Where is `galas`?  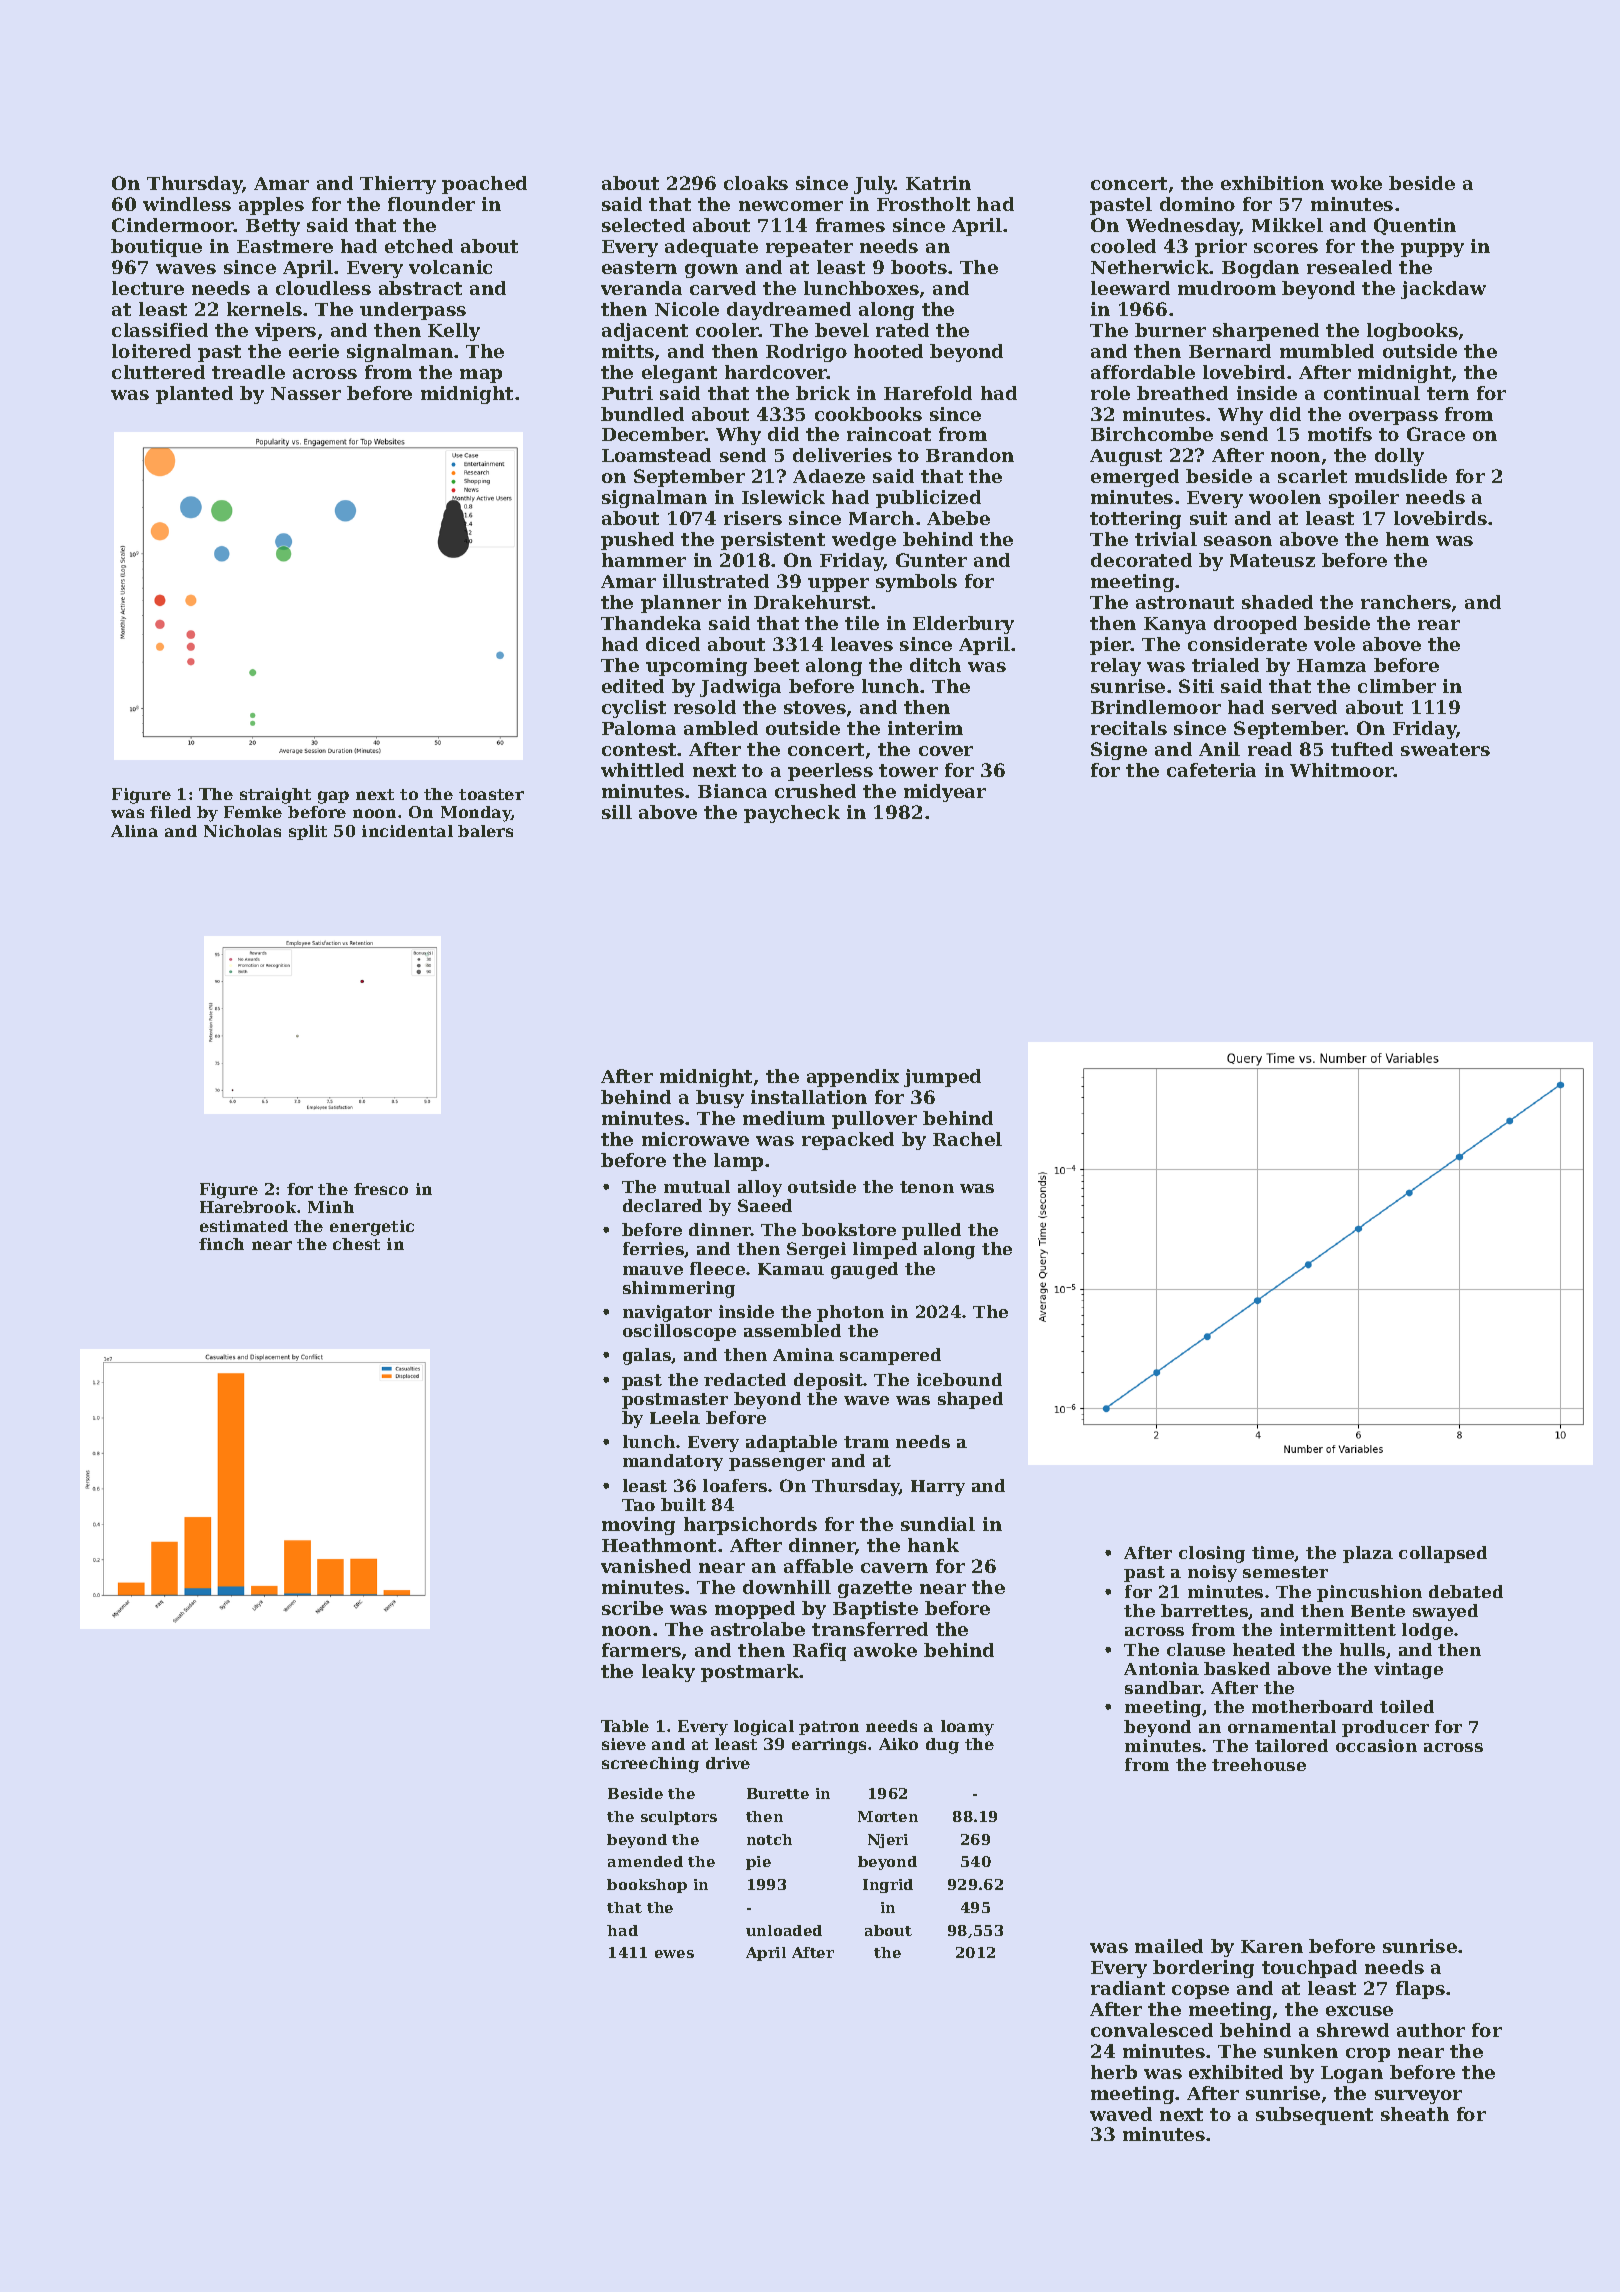 galas is located at coordinates (647, 1356).
